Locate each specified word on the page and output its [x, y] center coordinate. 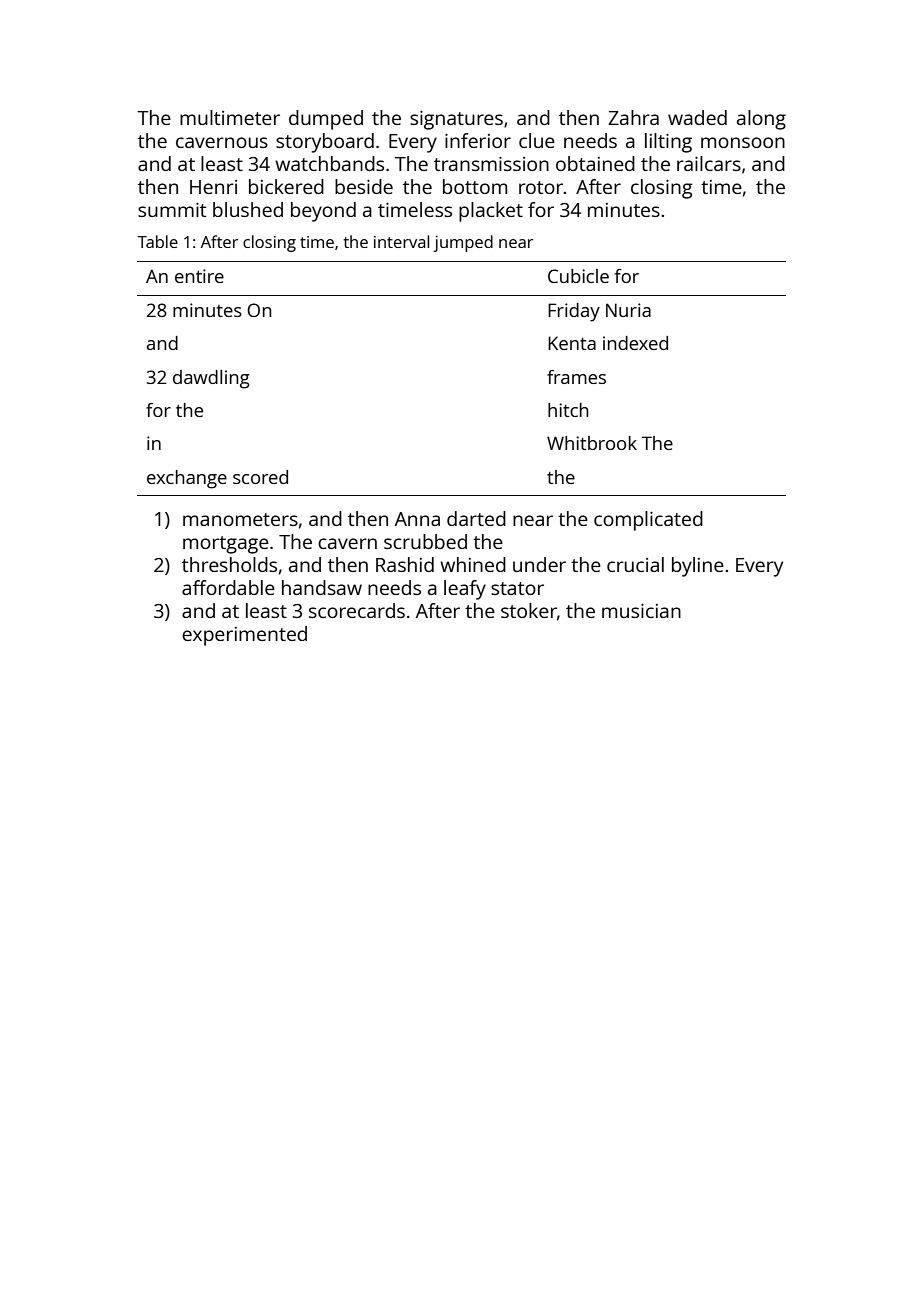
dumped [326, 120]
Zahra [633, 117]
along [761, 120]
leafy [465, 590]
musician [641, 611]
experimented [244, 636]
